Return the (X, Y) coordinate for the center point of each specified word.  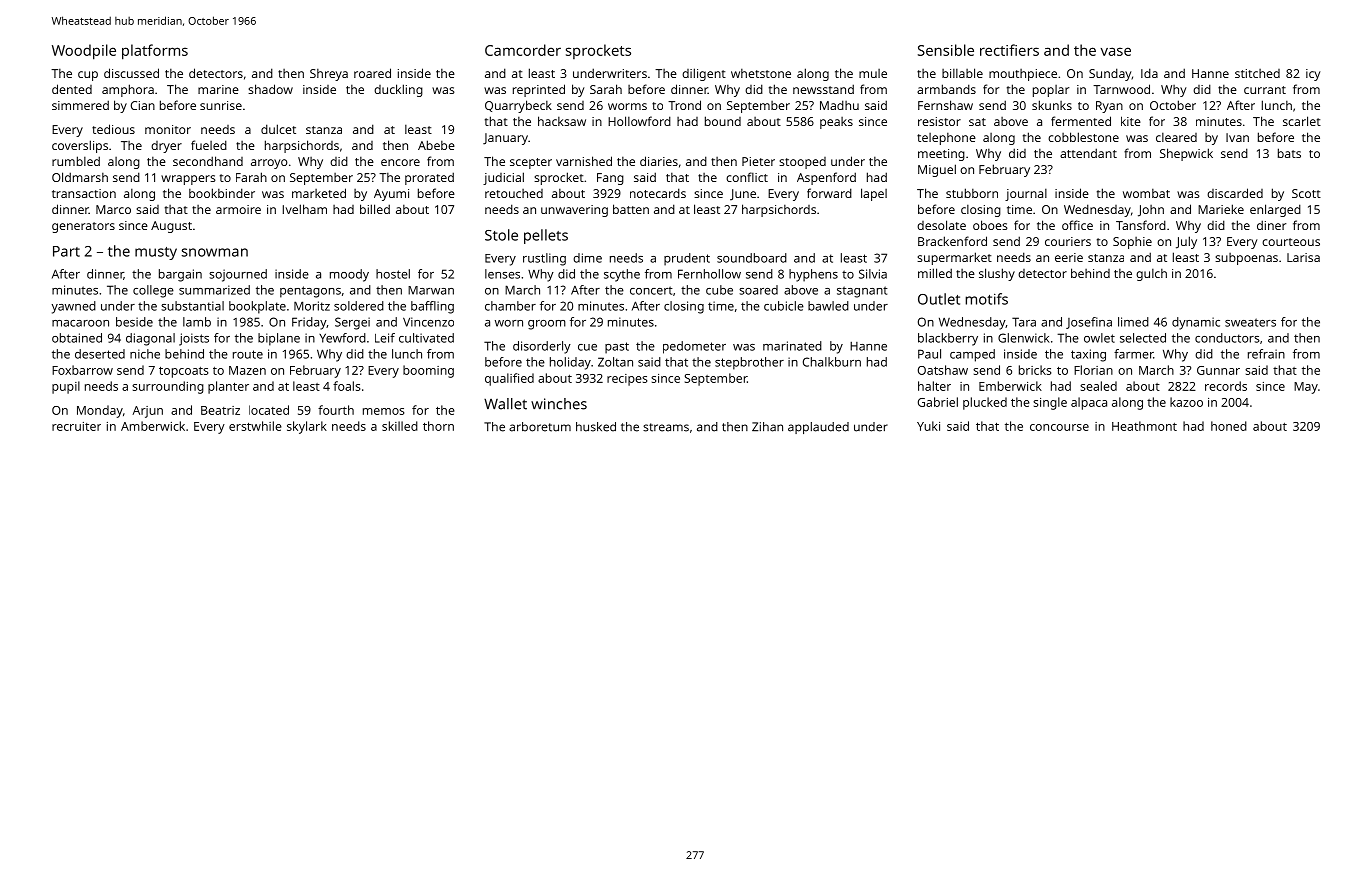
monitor (168, 129)
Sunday (1110, 74)
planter (228, 387)
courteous (1291, 242)
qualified (509, 379)
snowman (215, 252)
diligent (704, 74)
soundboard (752, 258)
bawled (828, 306)
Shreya (329, 74)
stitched (1257, 73)
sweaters (1250, 322)
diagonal (150, 339)
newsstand (823, 89)
